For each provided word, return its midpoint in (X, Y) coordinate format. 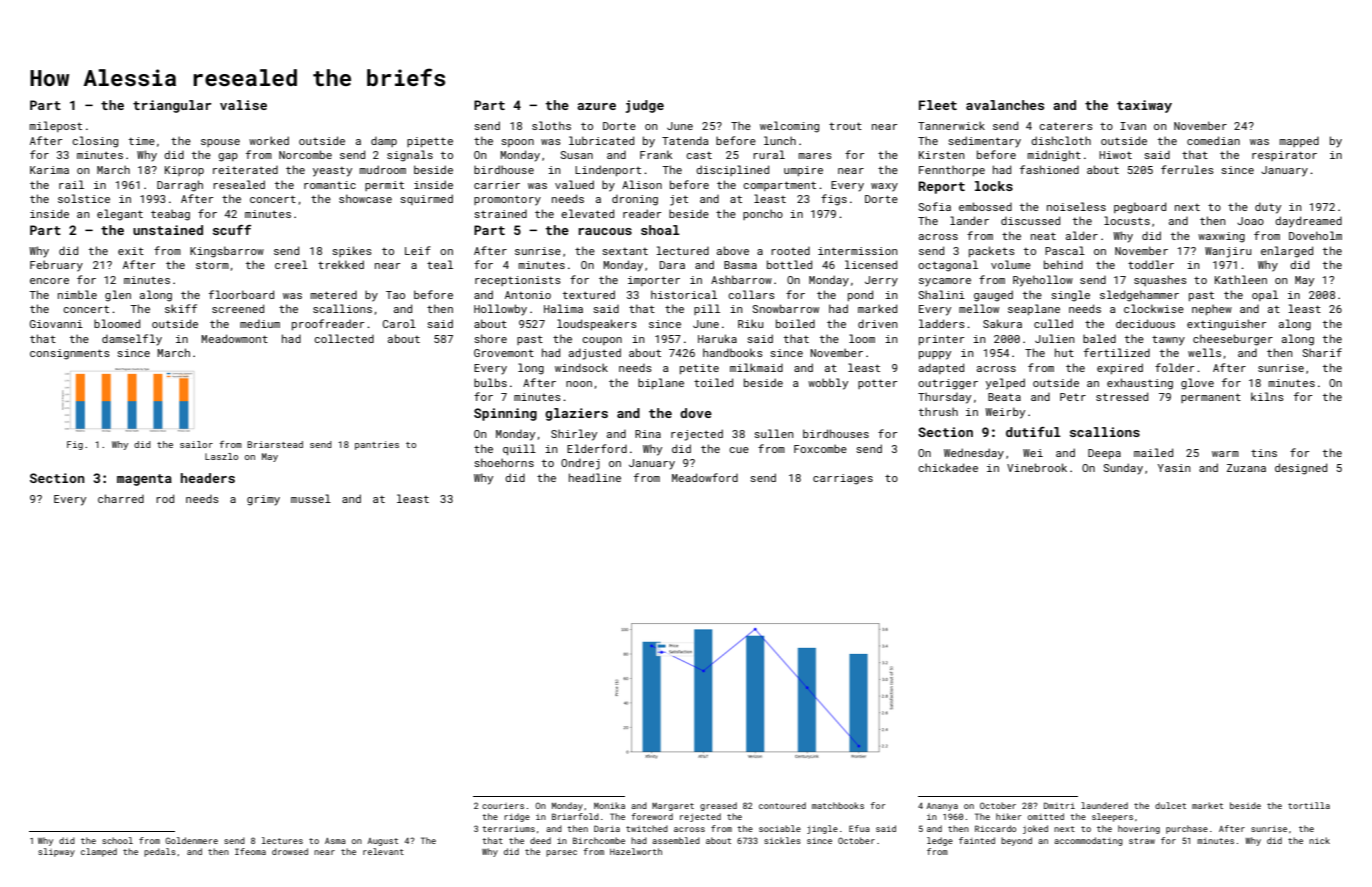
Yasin (1174, 468)
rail (71, 184)
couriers (503, 806)
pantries (377, 445)
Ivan (1133, 126)
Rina (648, 434)
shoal (660, 230)
